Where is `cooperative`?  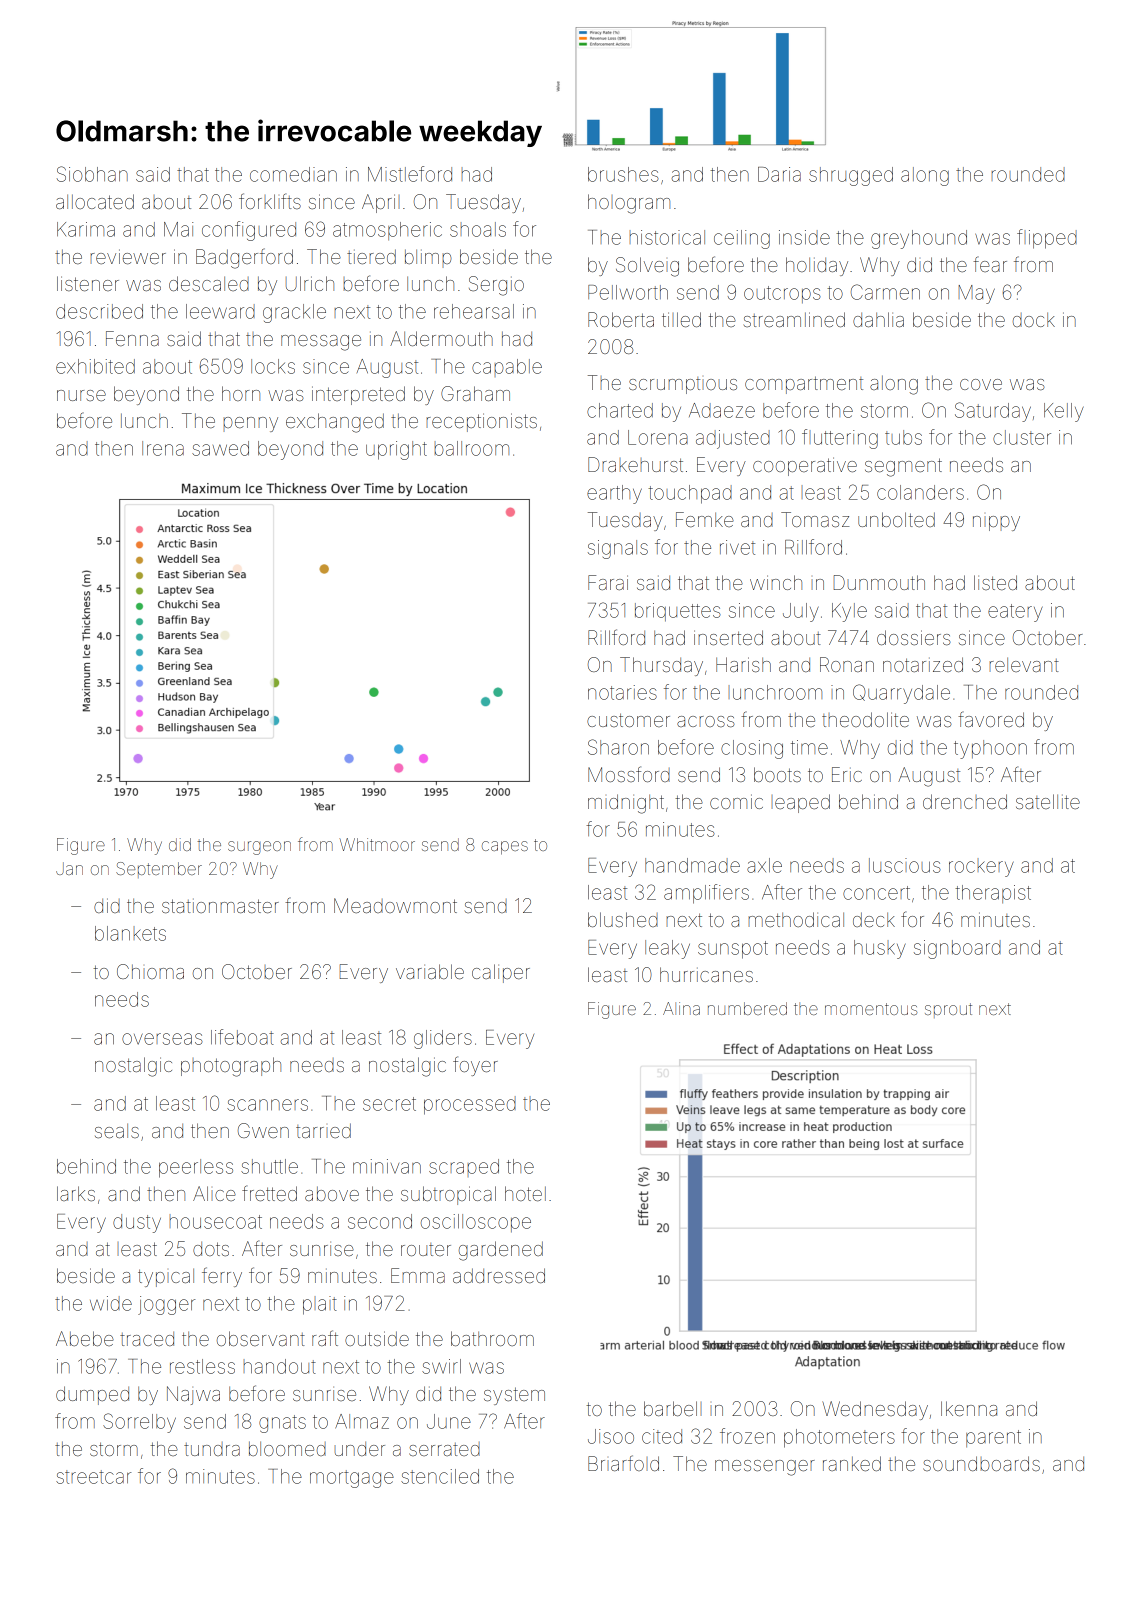 cooperative is located at coordinates (805, 466).
